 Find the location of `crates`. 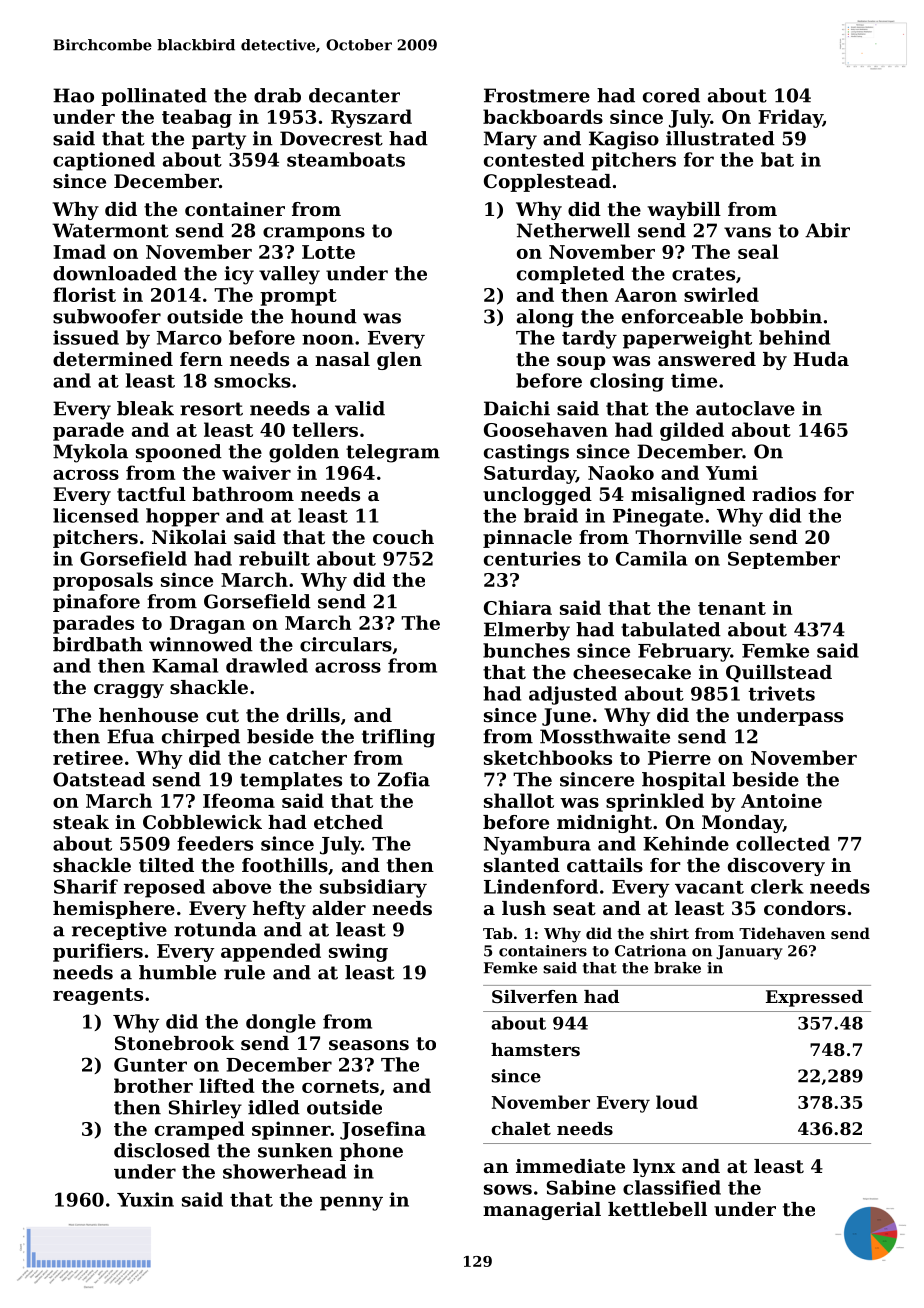

crates is located at coordinates (703, 274).
